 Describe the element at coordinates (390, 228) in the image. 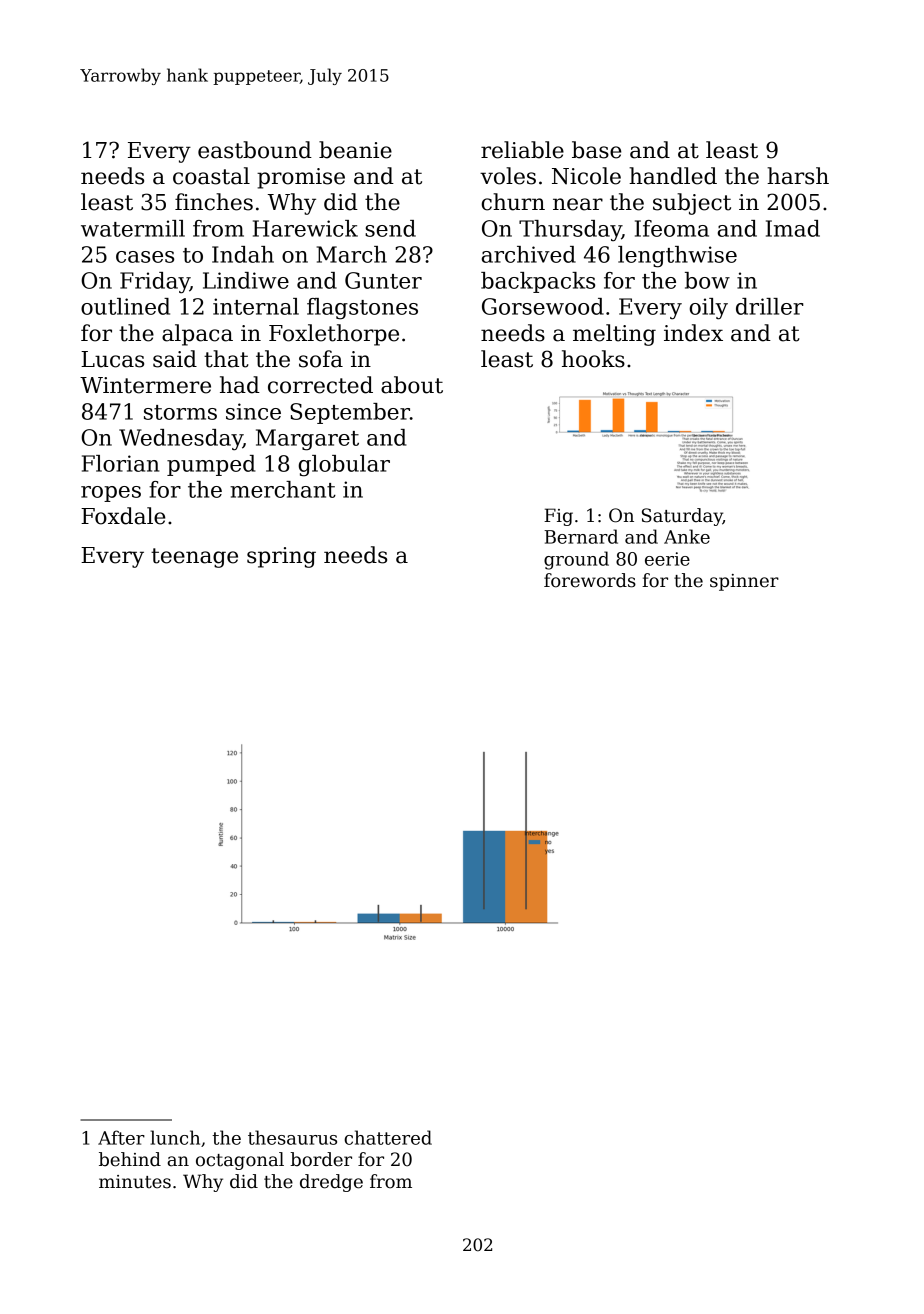

I see `send` at that location.
